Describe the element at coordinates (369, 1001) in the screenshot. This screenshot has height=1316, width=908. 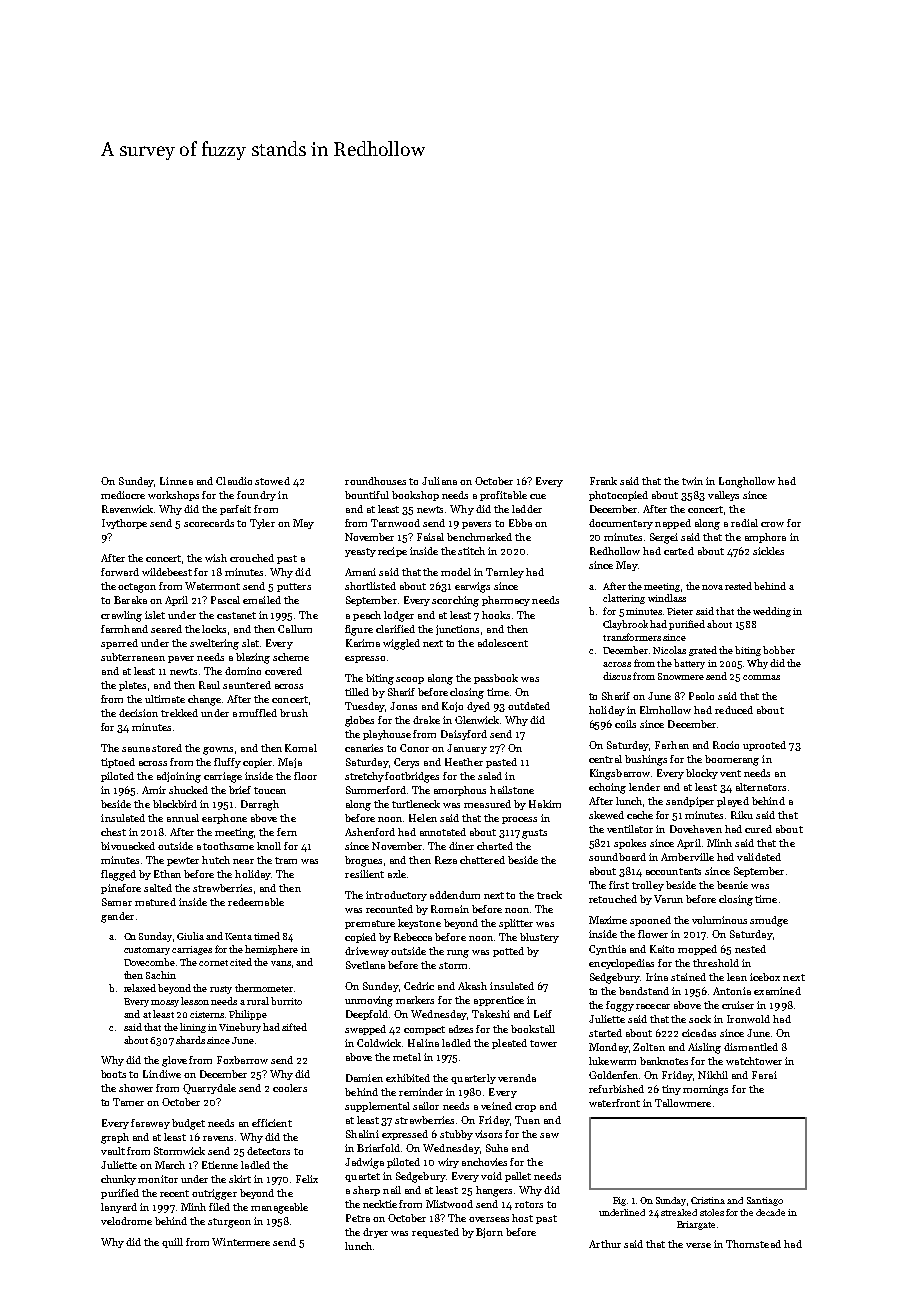
I see `unmoving` at that location.
